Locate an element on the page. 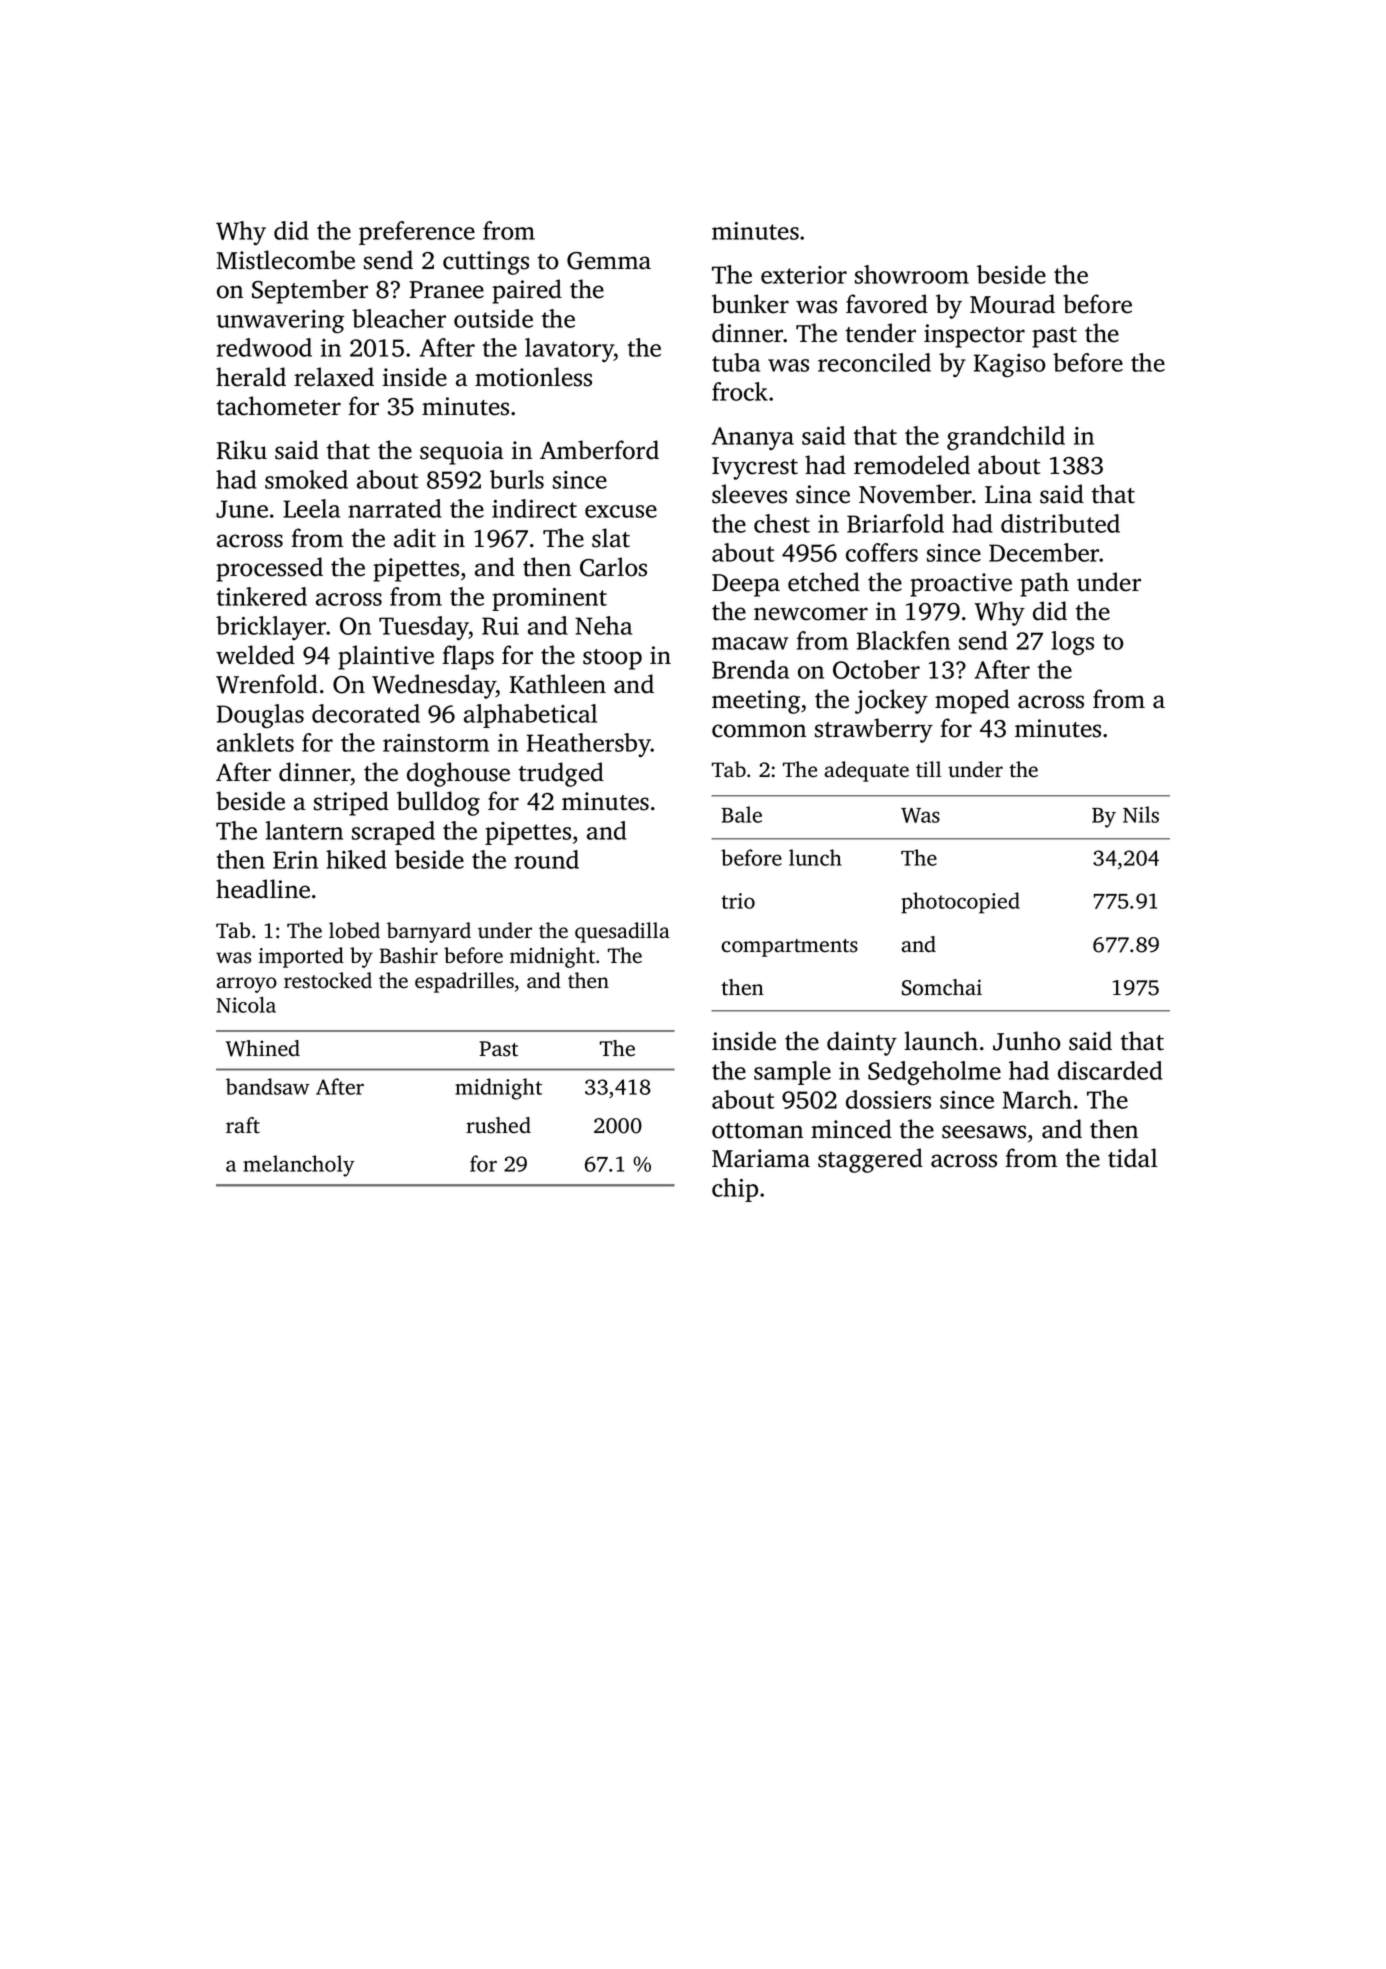 Image resolution: width=1386 pixels, height=1969 pixels. meeting is located at coordinates (756, 702).
